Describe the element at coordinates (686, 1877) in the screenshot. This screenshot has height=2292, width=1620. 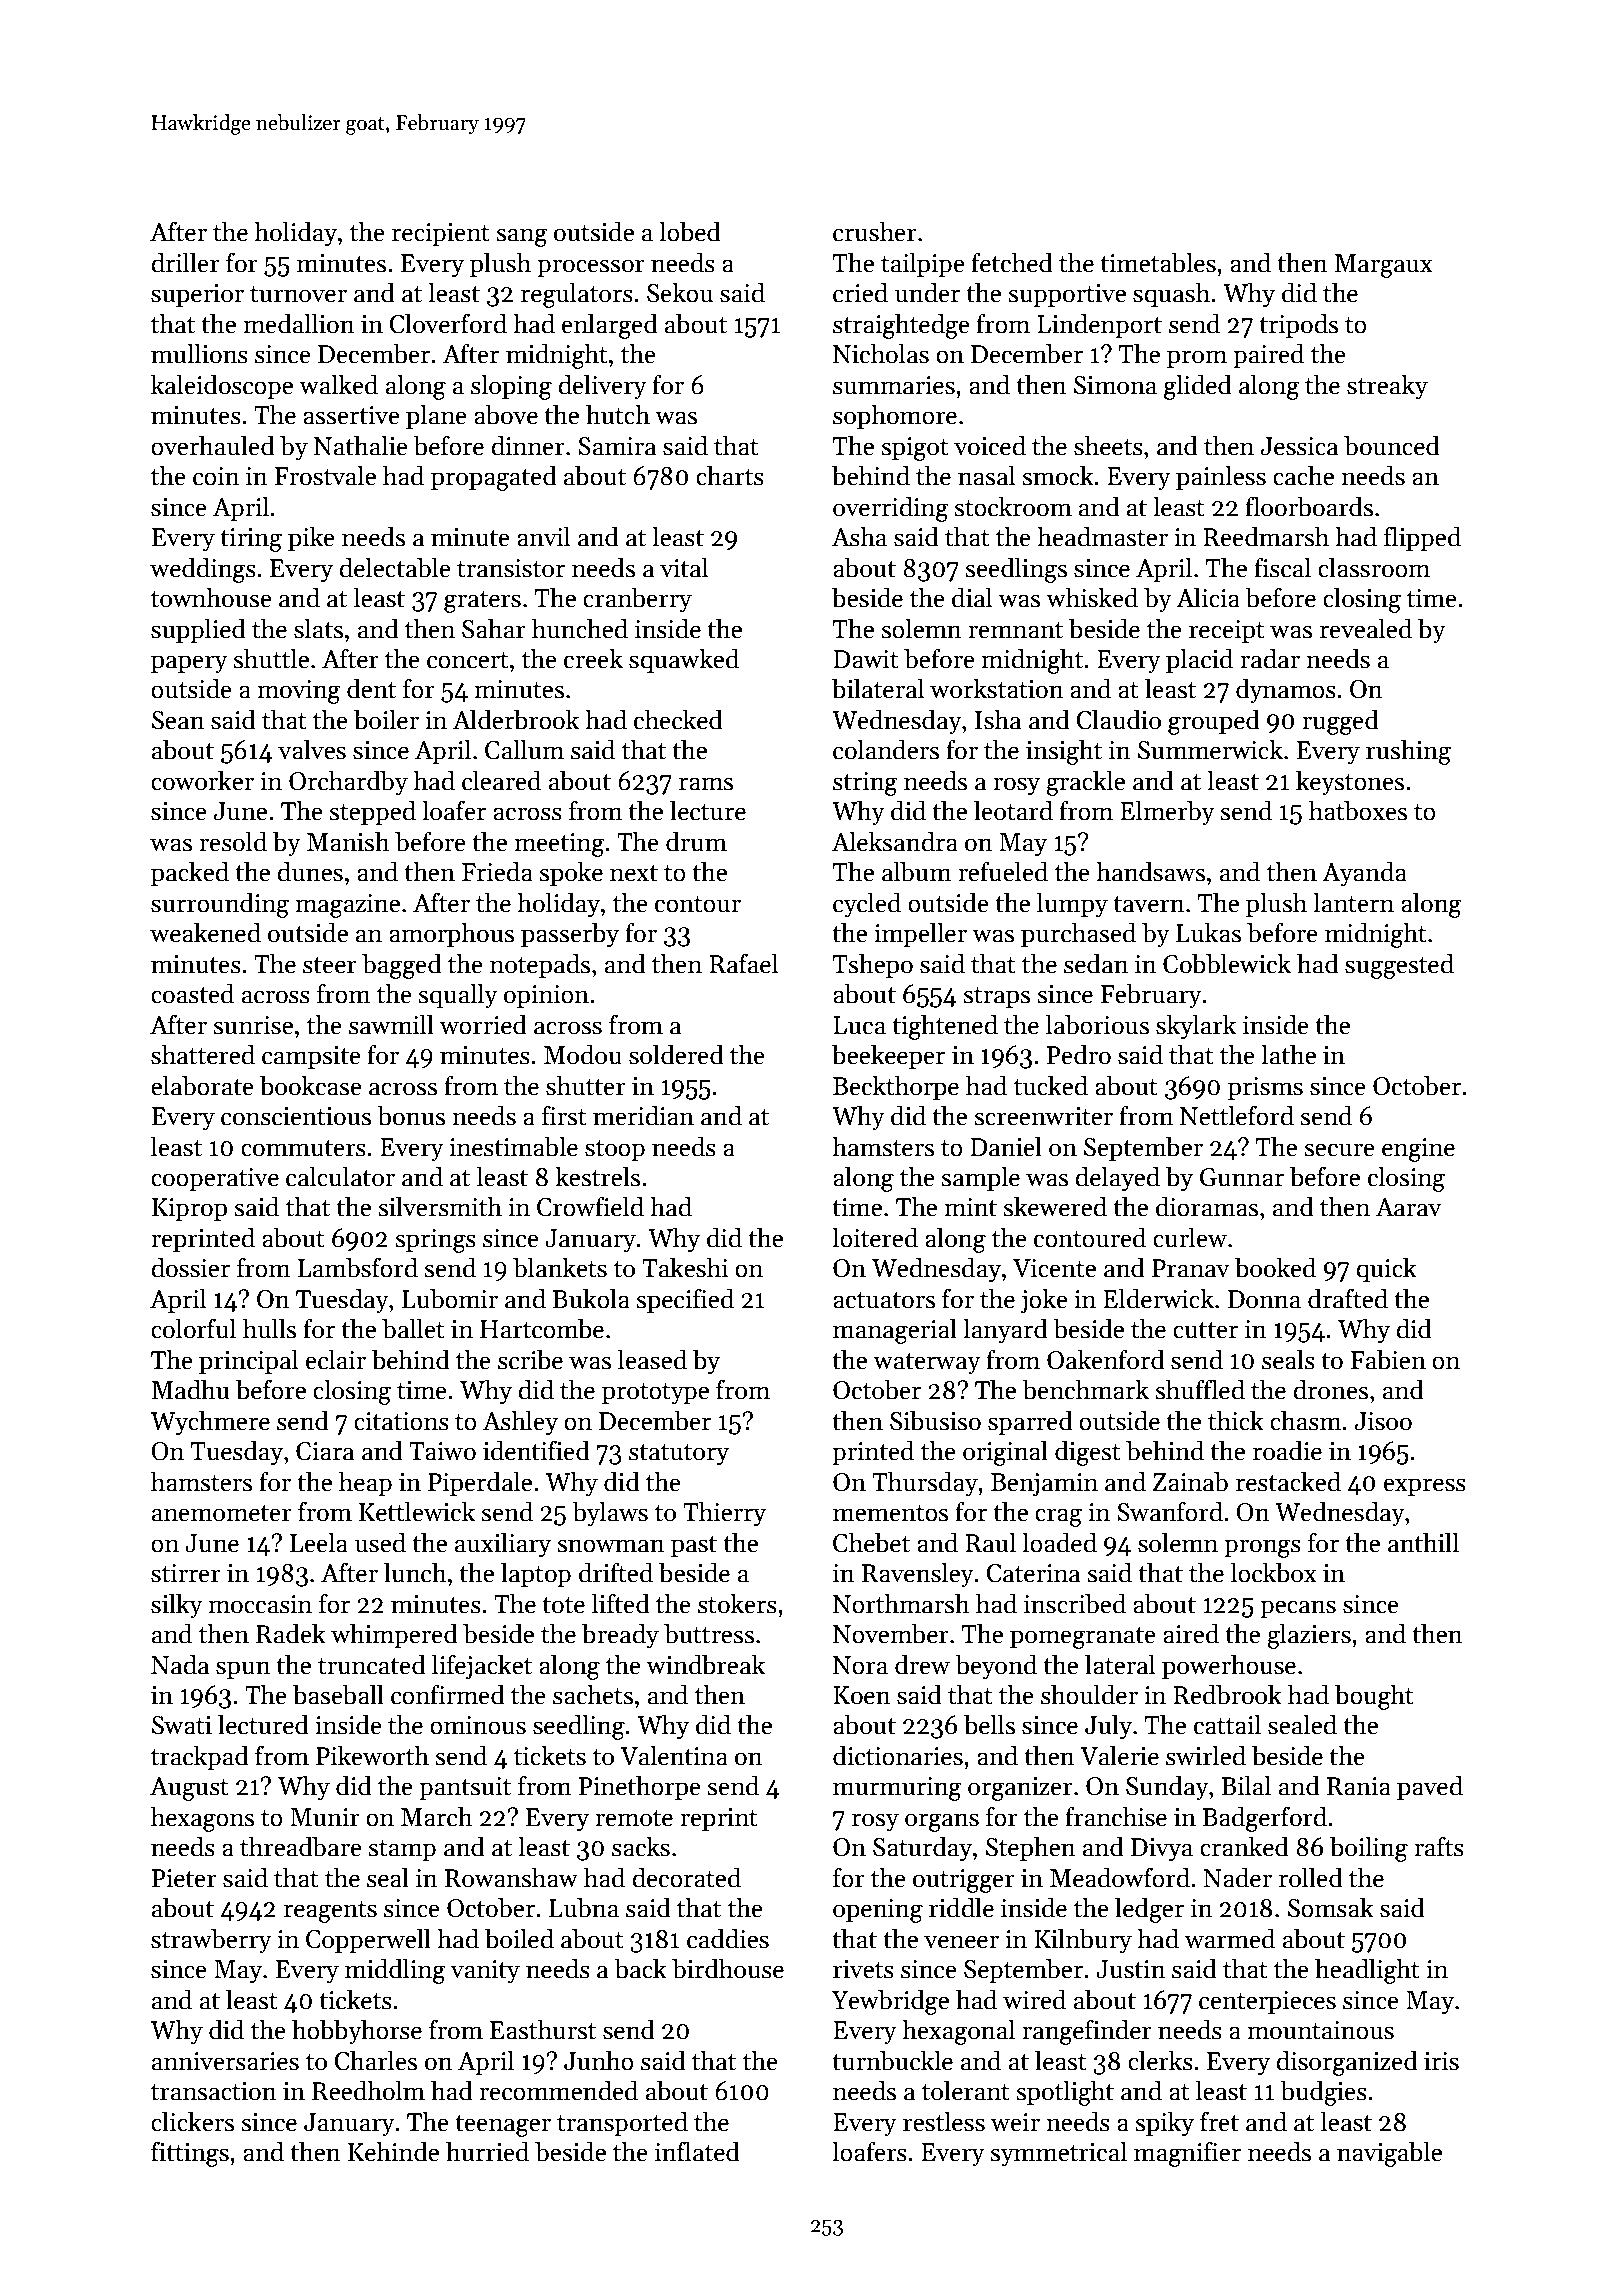
I see `decorated` at that location.
